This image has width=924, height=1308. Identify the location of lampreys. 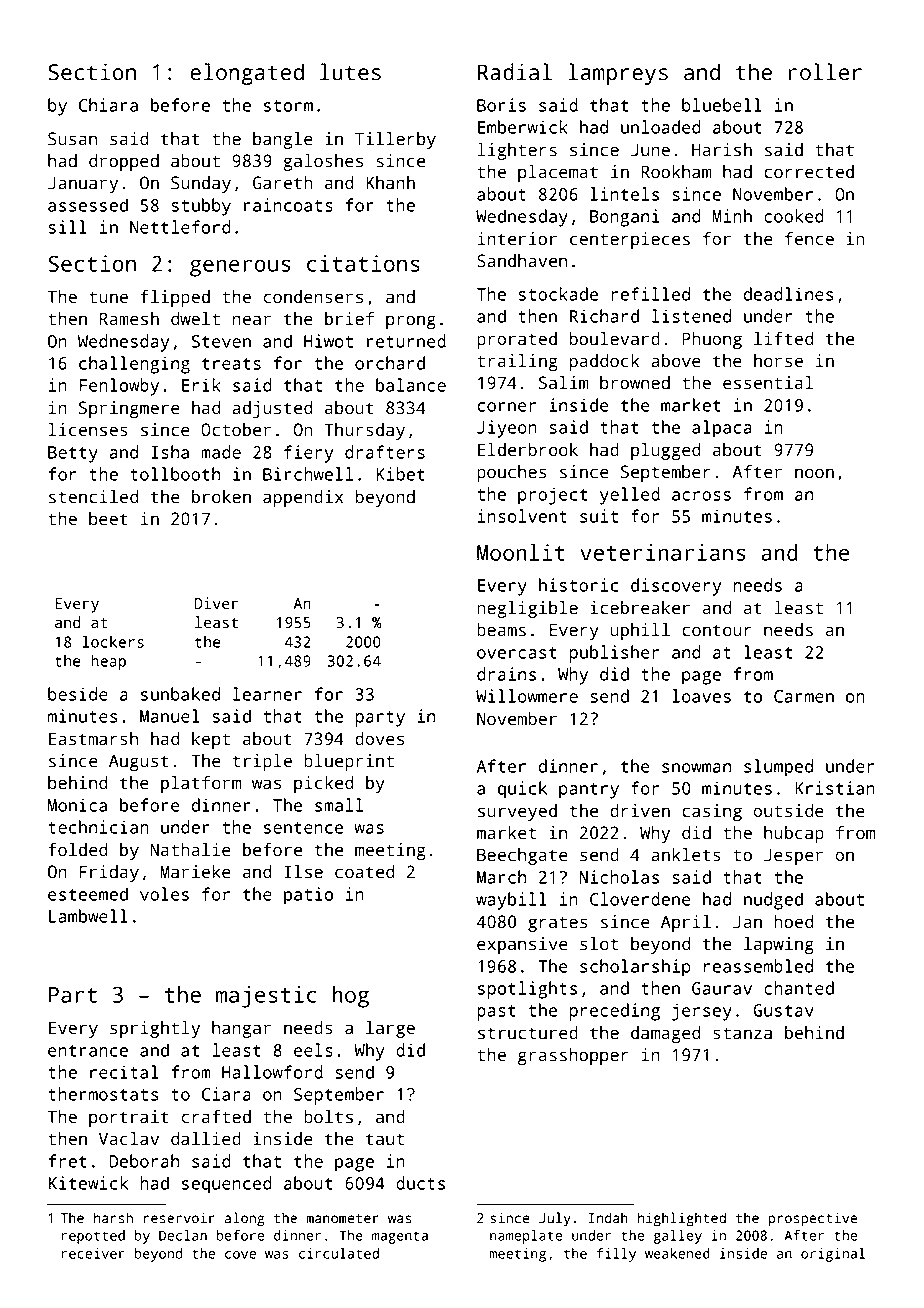
(618, 74).
